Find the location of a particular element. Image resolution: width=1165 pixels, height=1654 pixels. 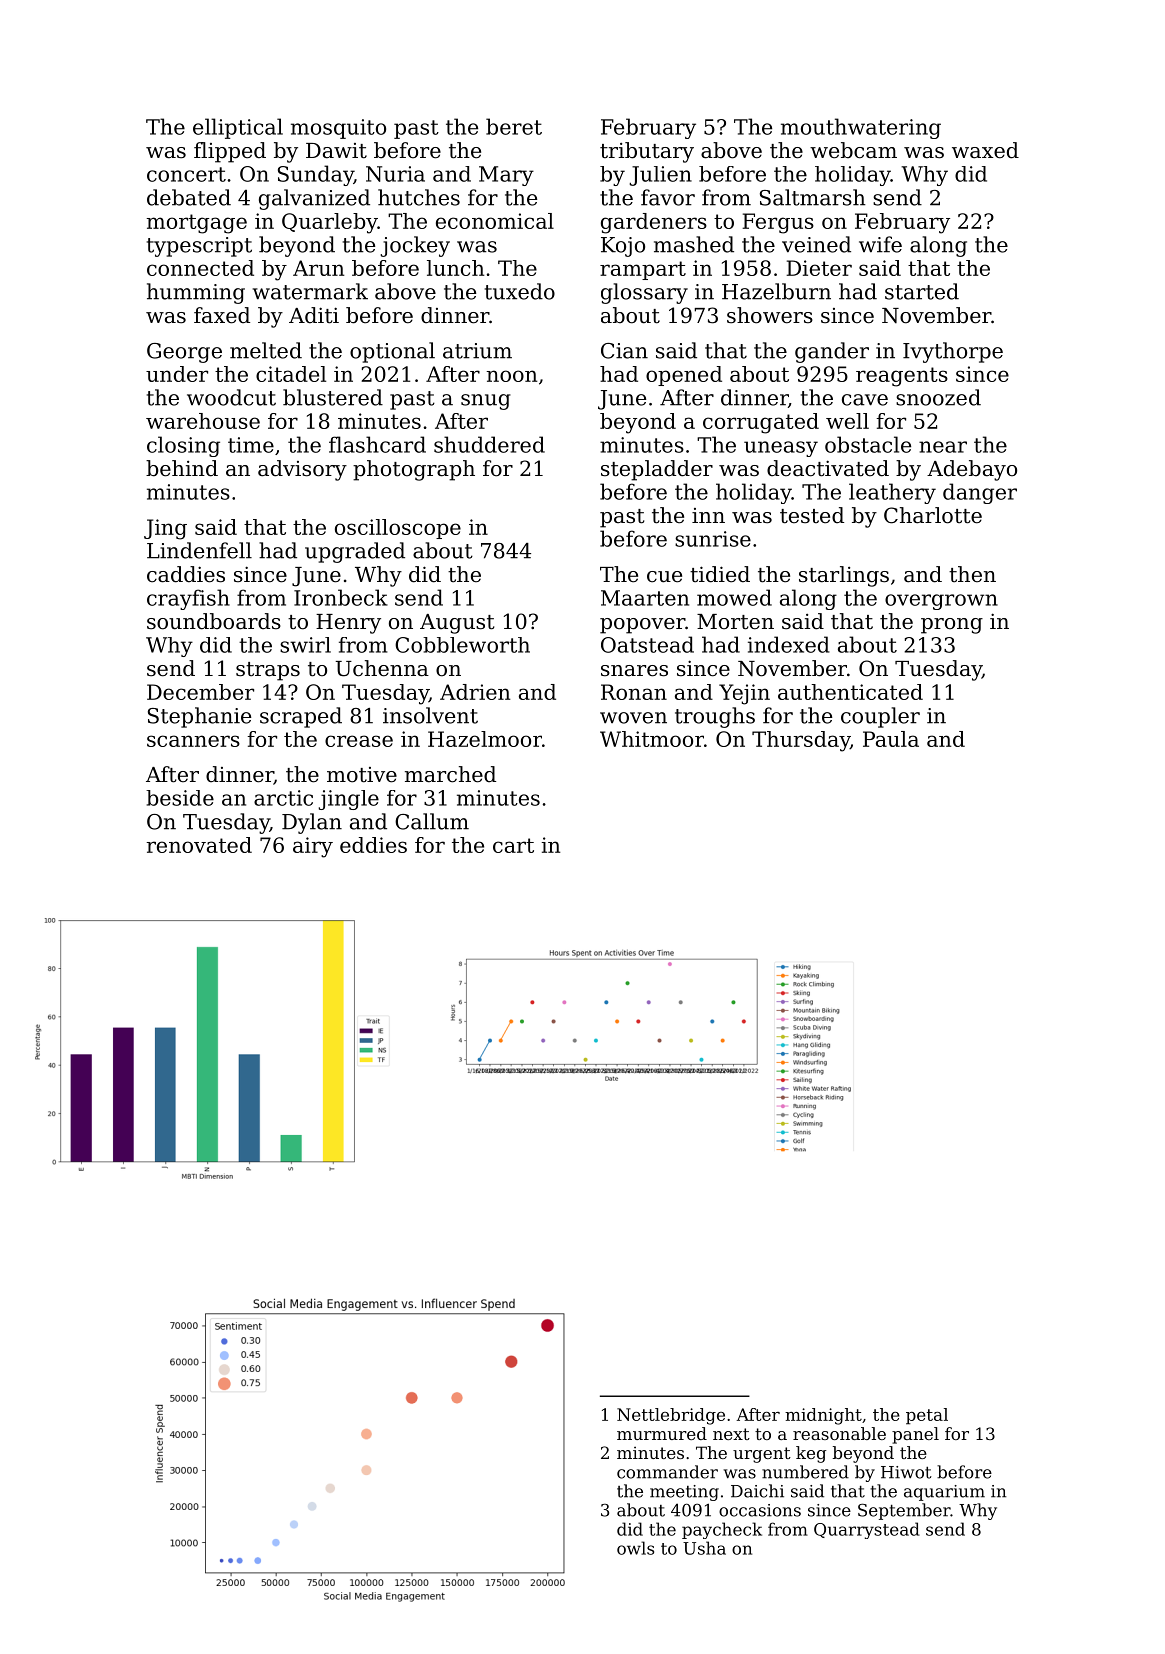

optional is located at coordinates (392, 352).
